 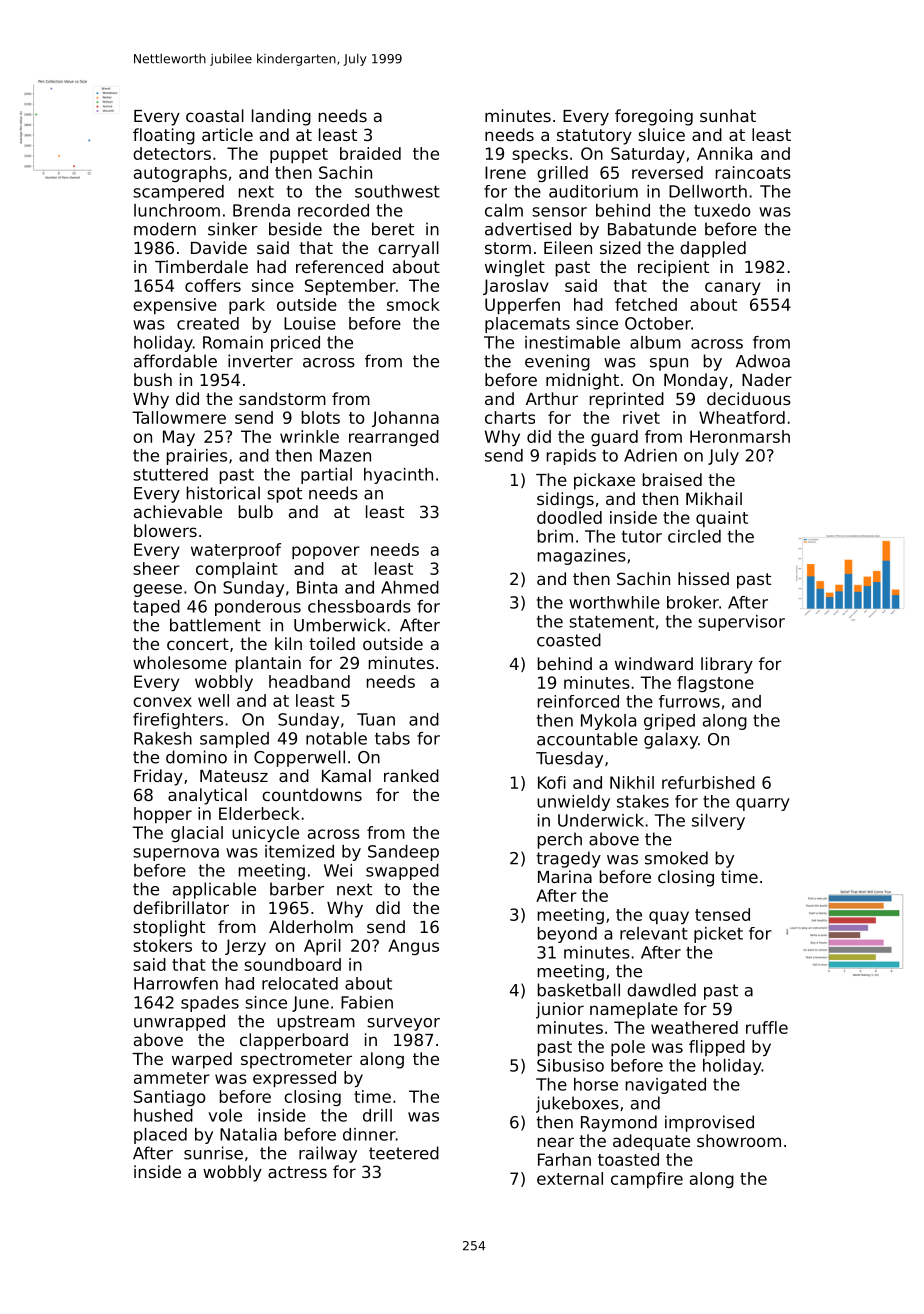 I want to click on puppet, so click(x=299, y=155).
